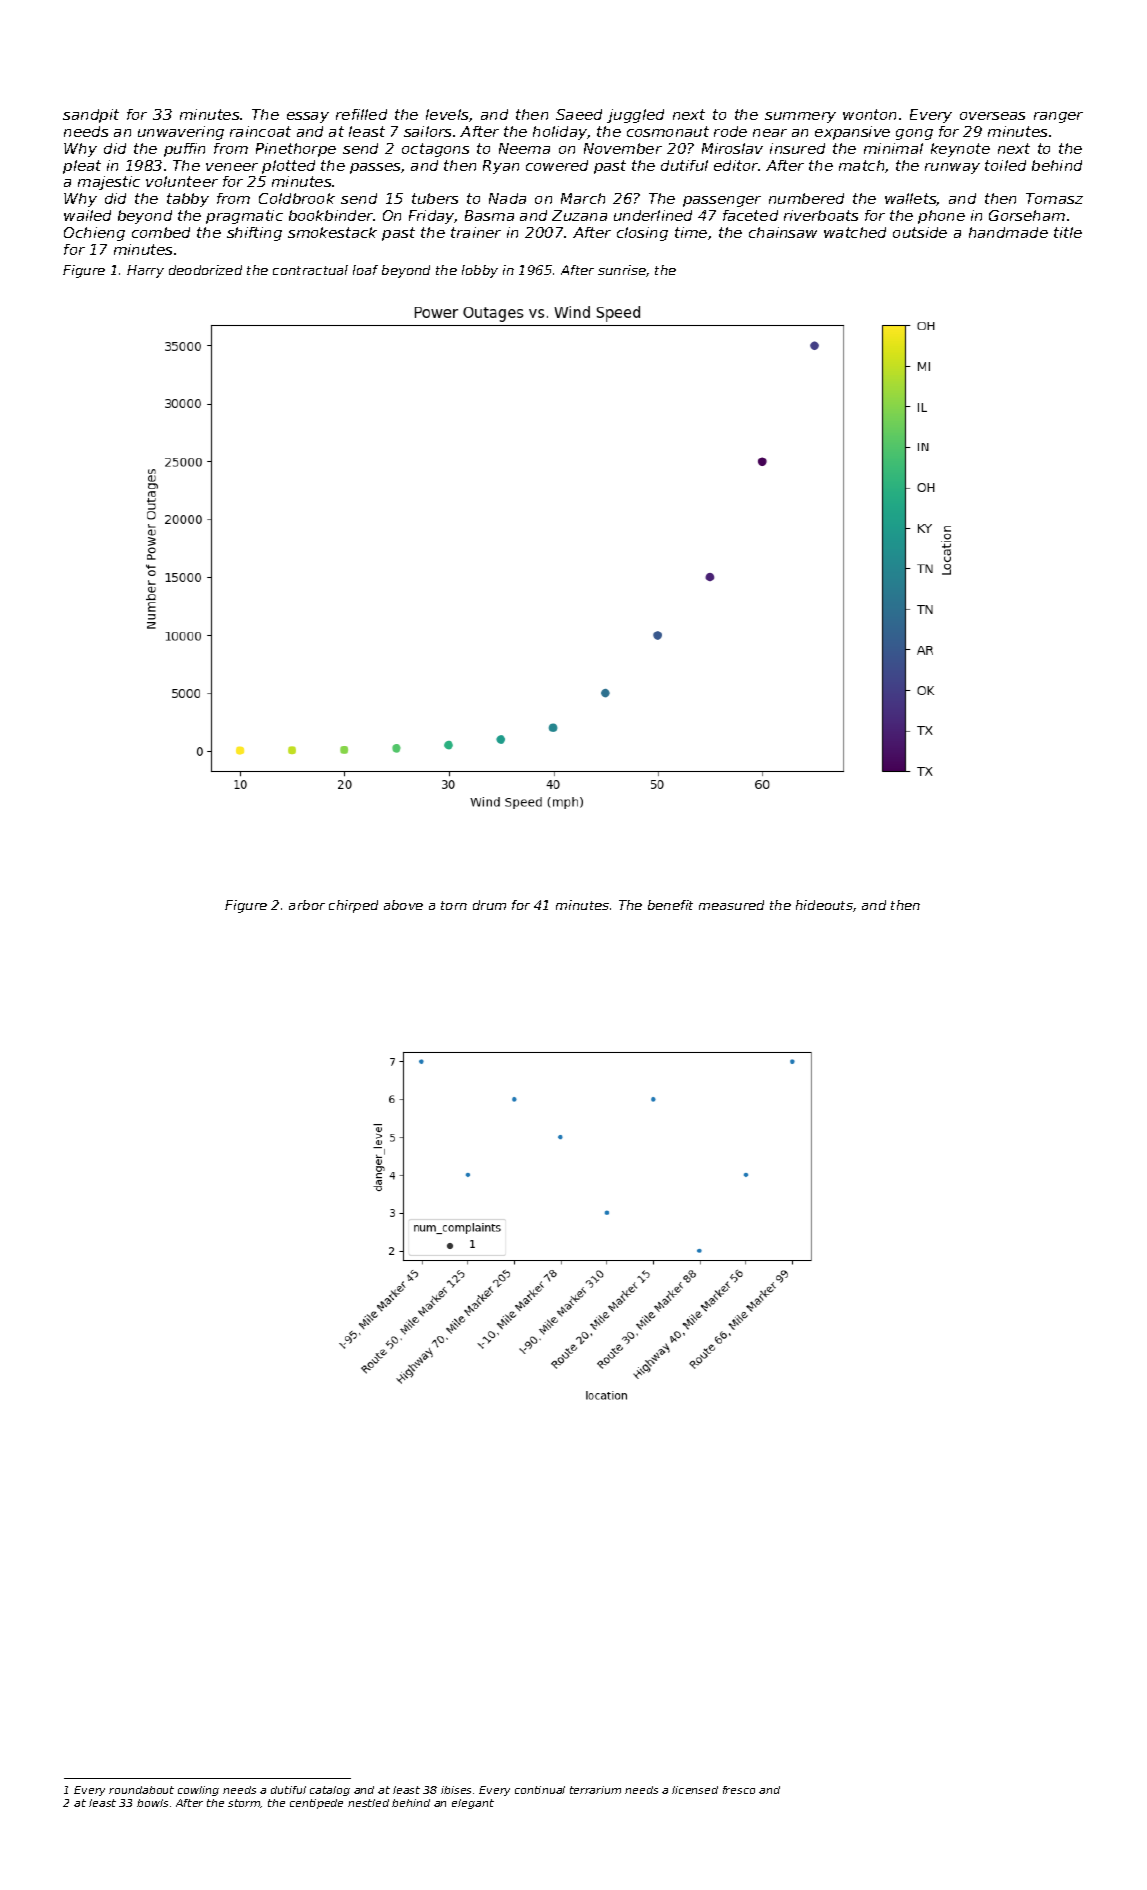 This document has width=1147, height=1890. Describe the element at coordinates (181, 133) in the document. I see `unwavering` at that location.
